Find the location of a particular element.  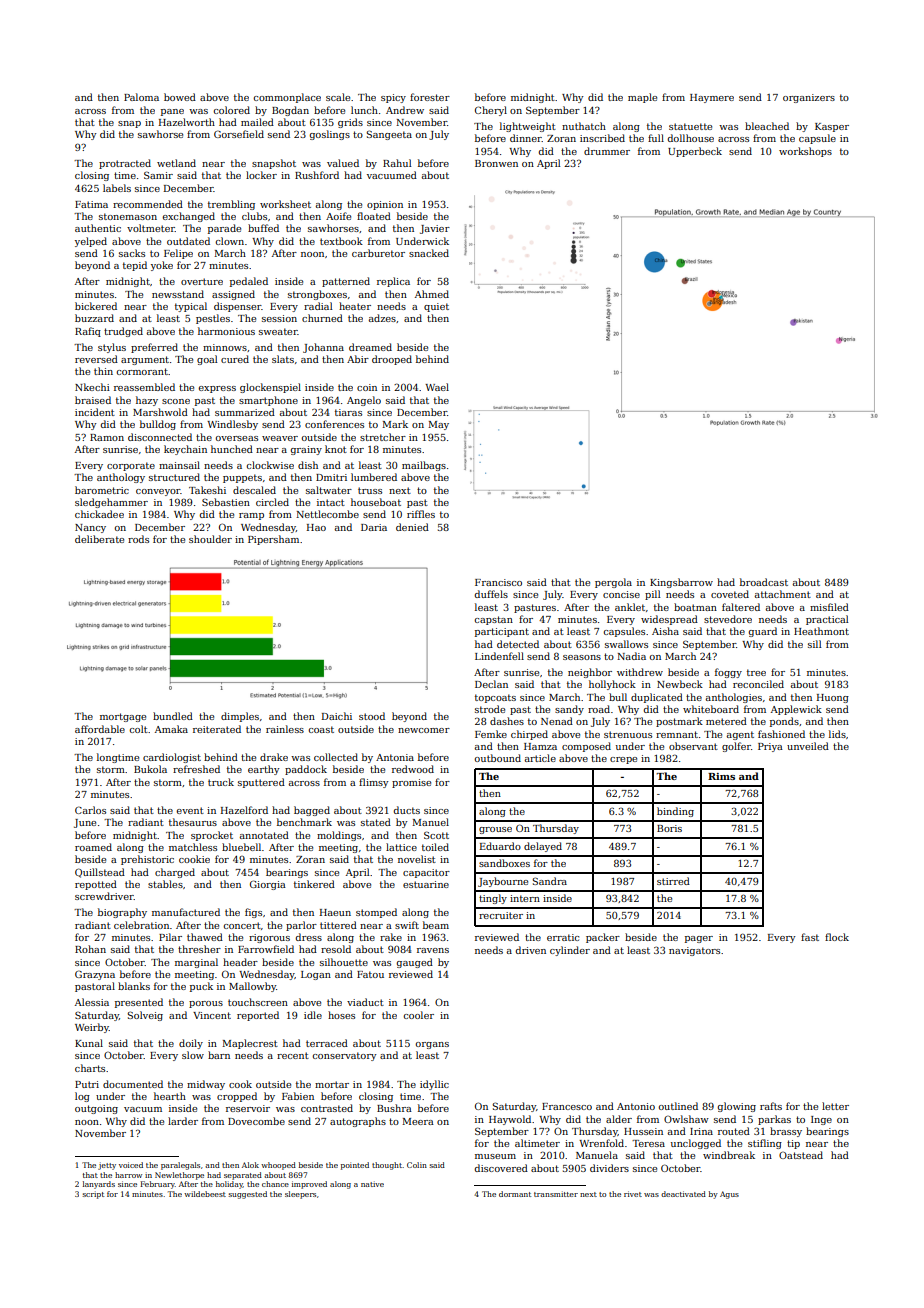

Paloma is located at coordinates (141, 97).
